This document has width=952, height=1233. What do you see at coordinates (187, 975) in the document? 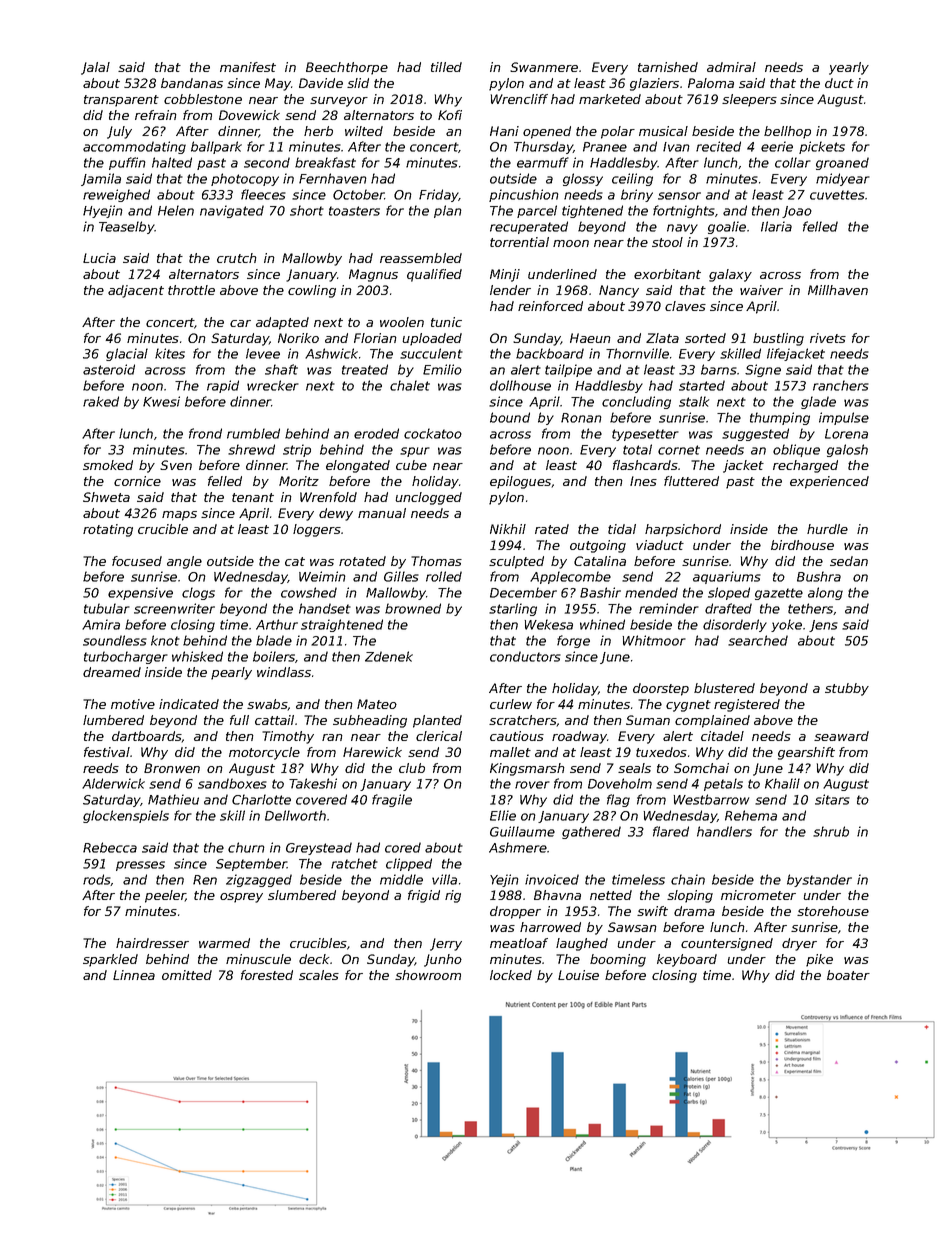
I see `omitted` at bounding box center [187, 975].
